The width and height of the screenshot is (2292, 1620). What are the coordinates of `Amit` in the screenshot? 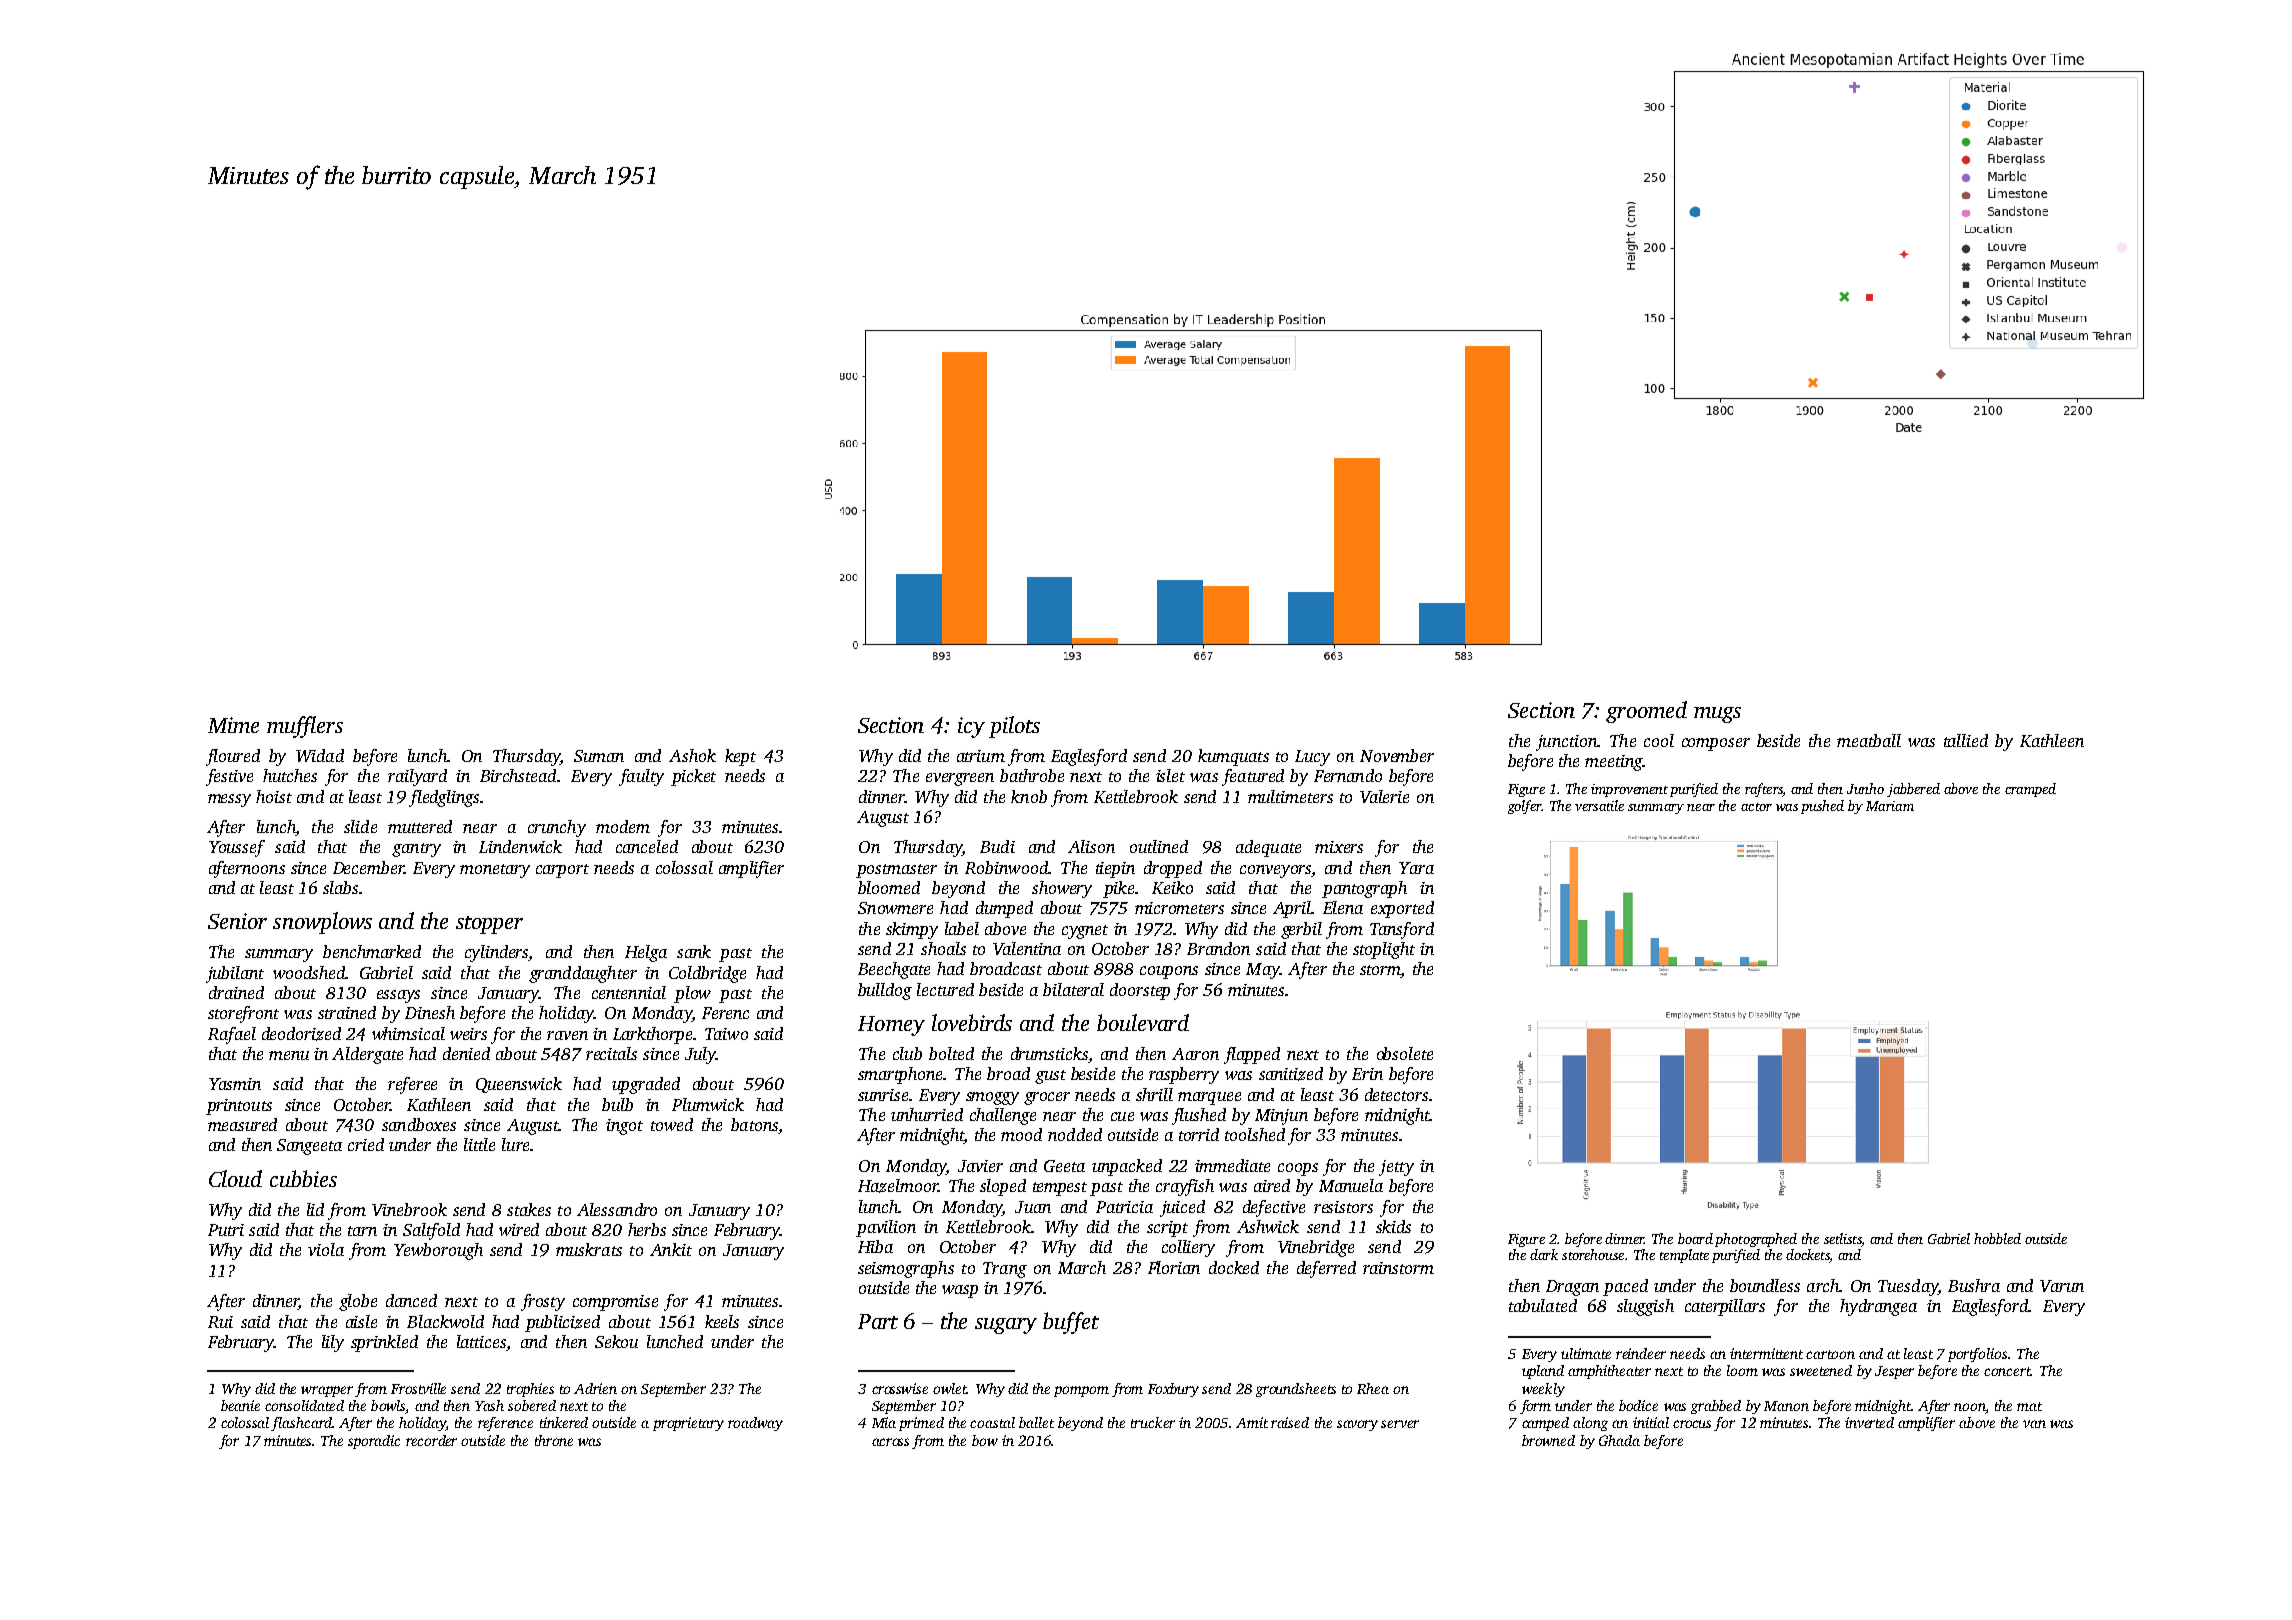 It's located at (1252, 1422).
